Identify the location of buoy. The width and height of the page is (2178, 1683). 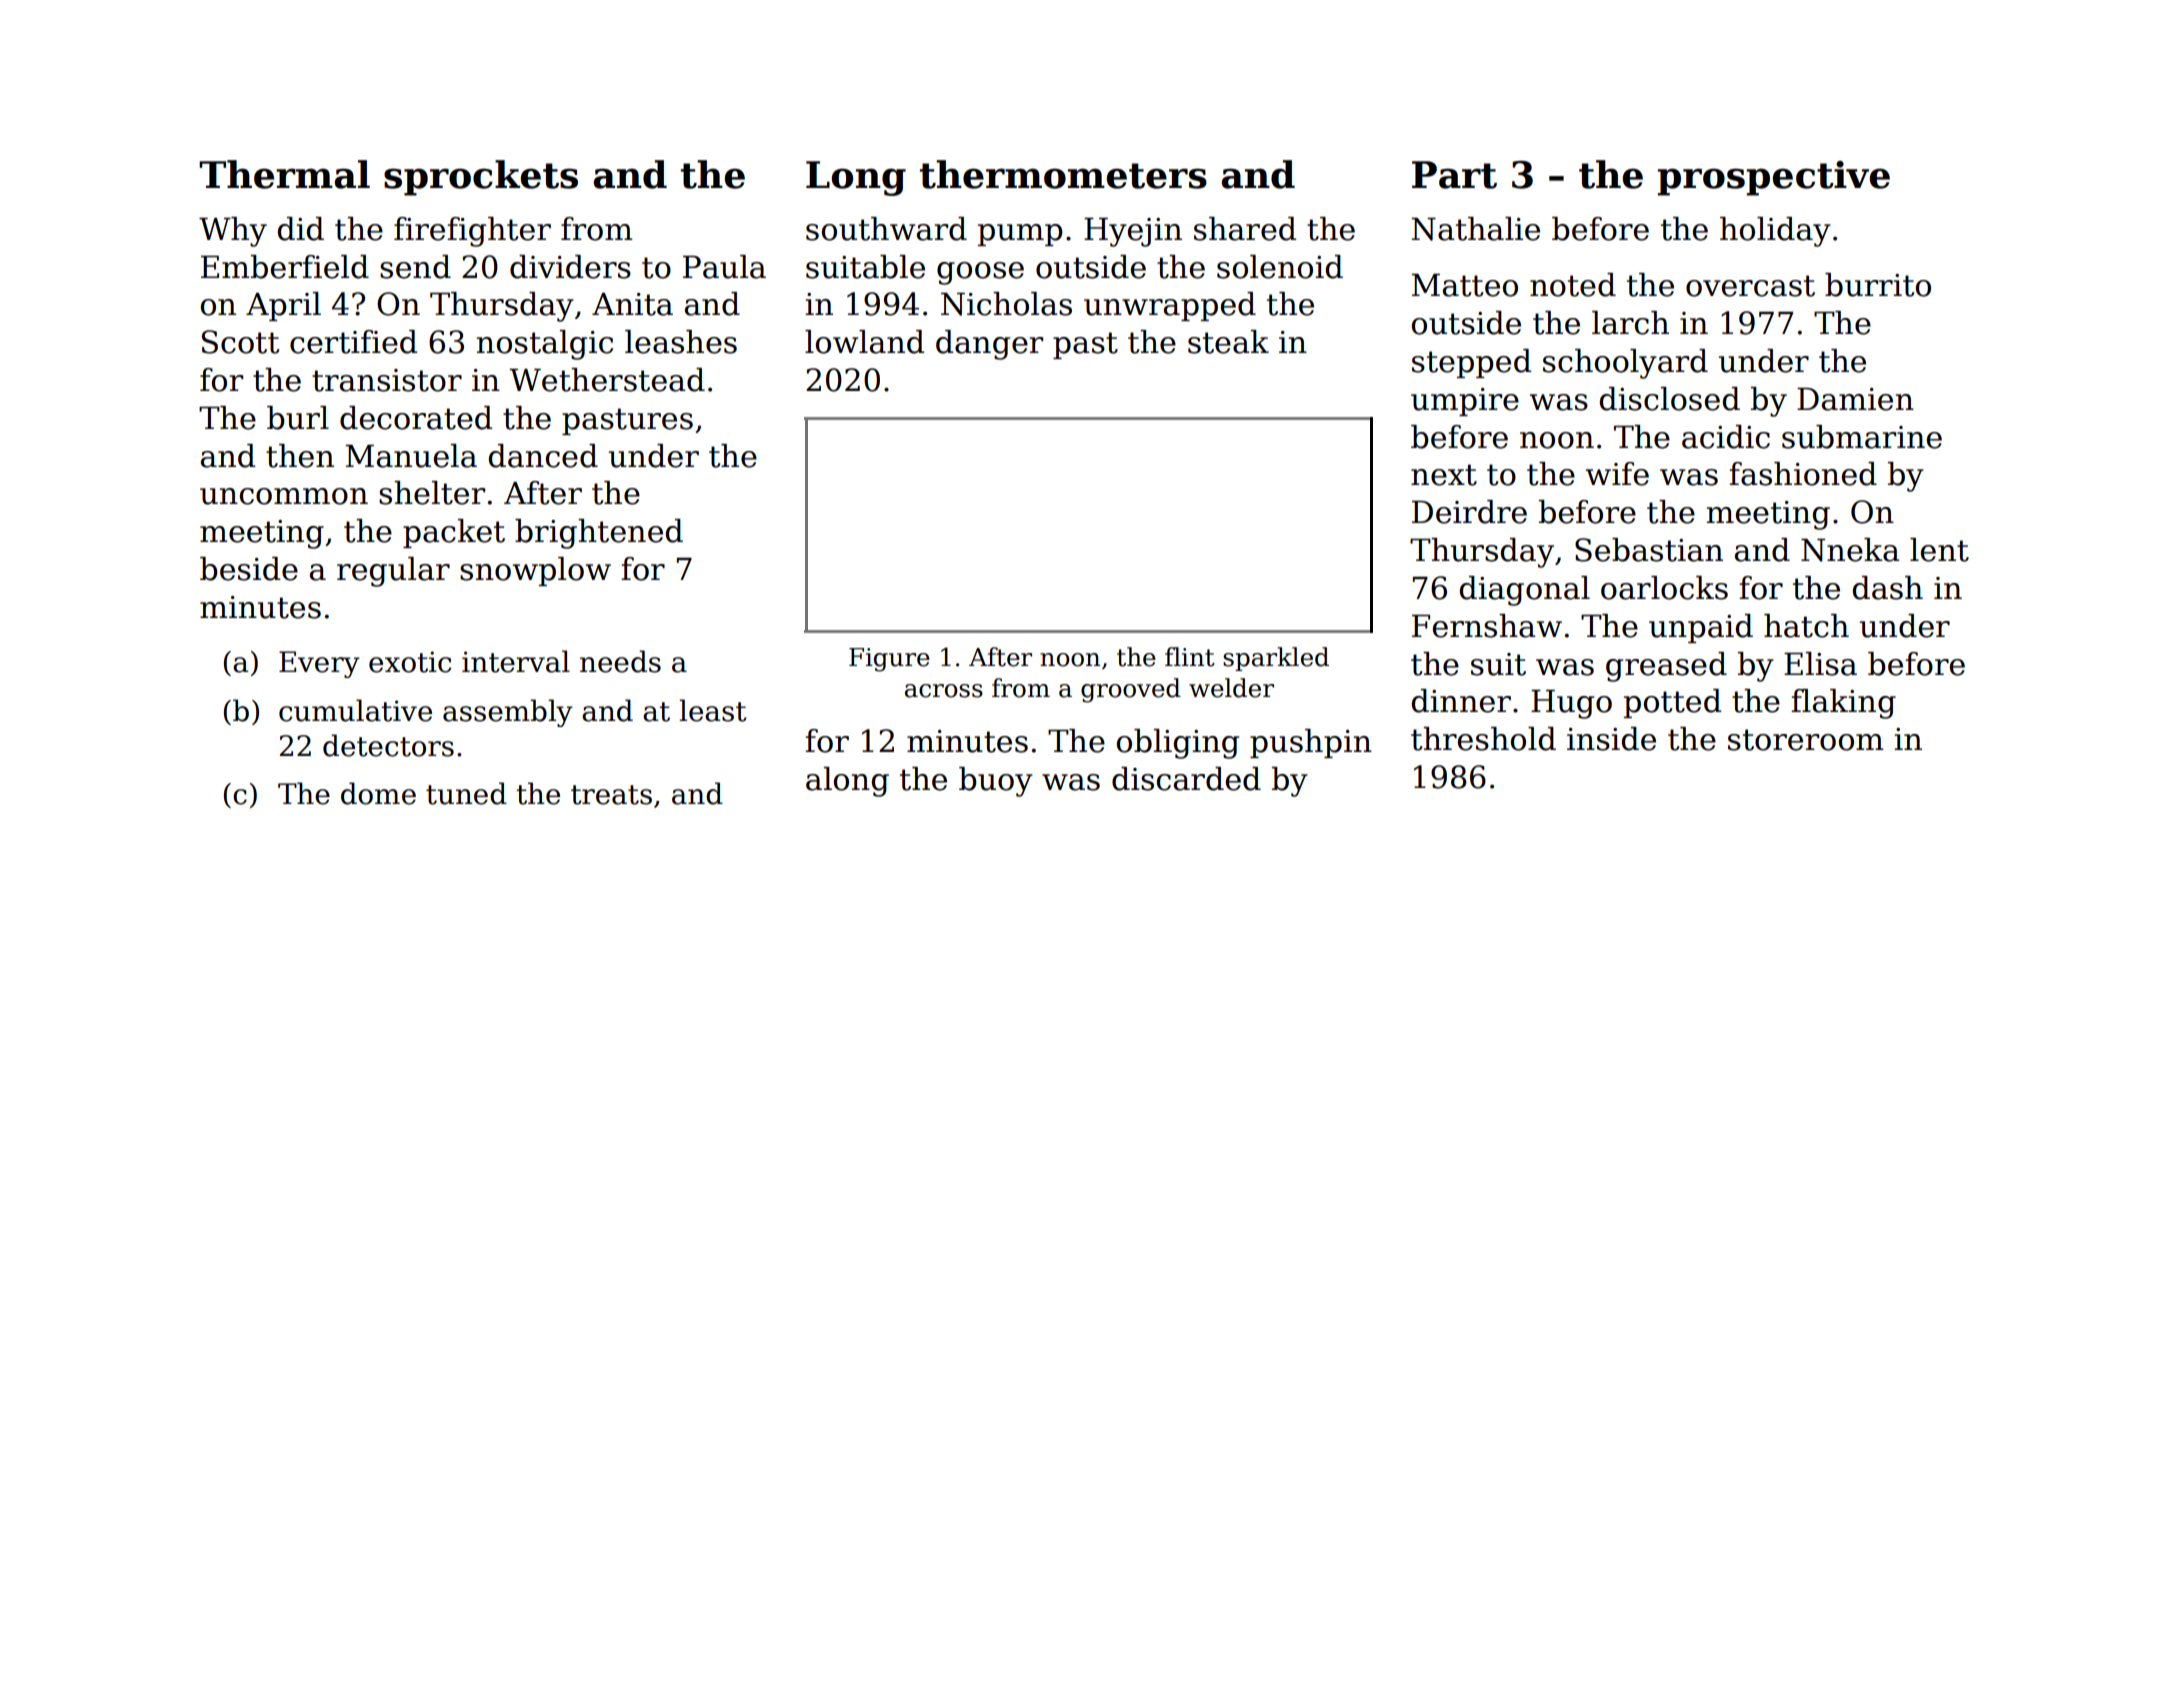
(996, 782).
